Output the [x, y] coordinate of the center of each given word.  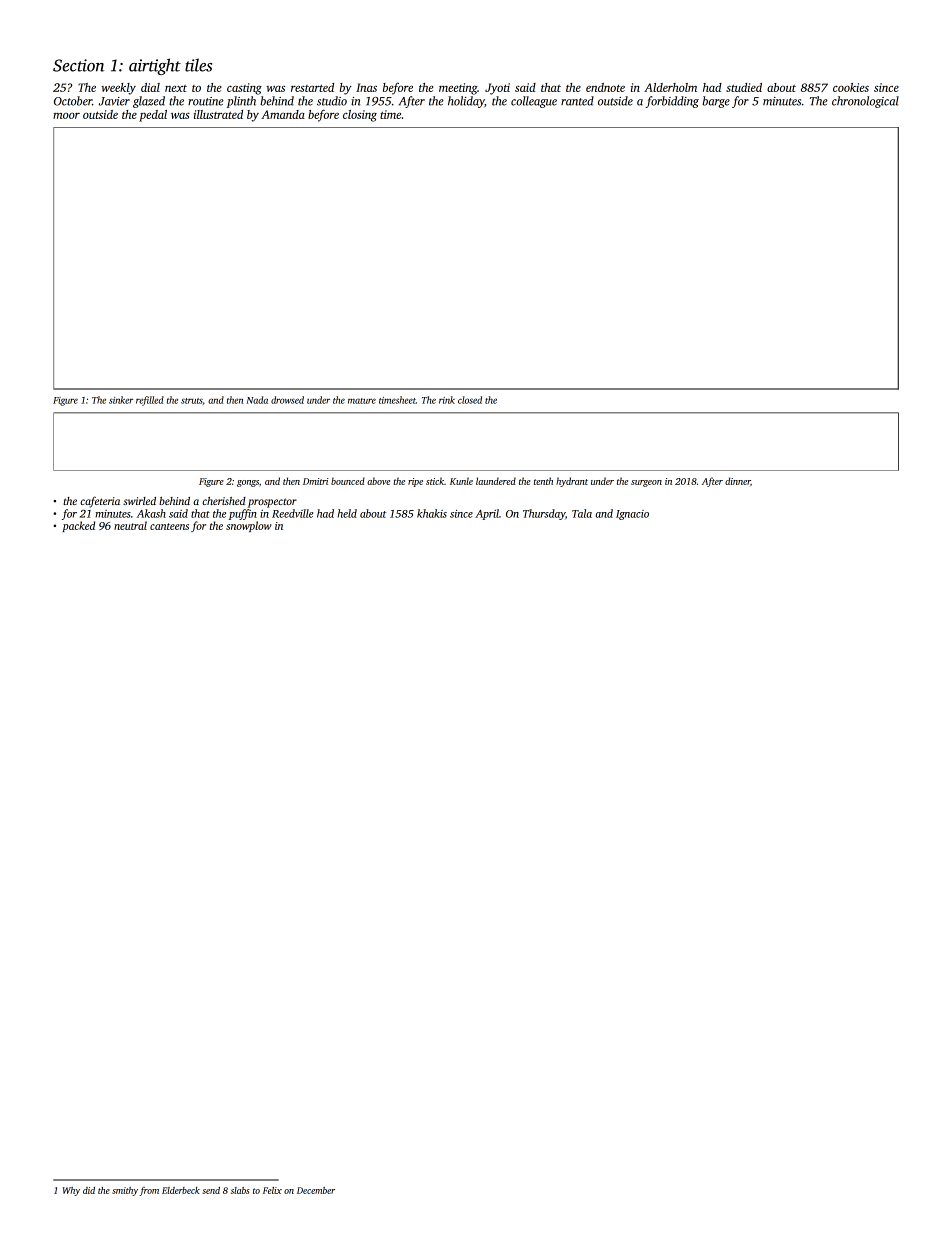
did [89, 1190]
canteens [169, 526]
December [316, 1190]
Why [71, 1191]
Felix [272, 1190]
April [487, 514]
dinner [737, 481]
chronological [865, 102]
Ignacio [632, 515]
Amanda [283, 114]
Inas [366, 87]
